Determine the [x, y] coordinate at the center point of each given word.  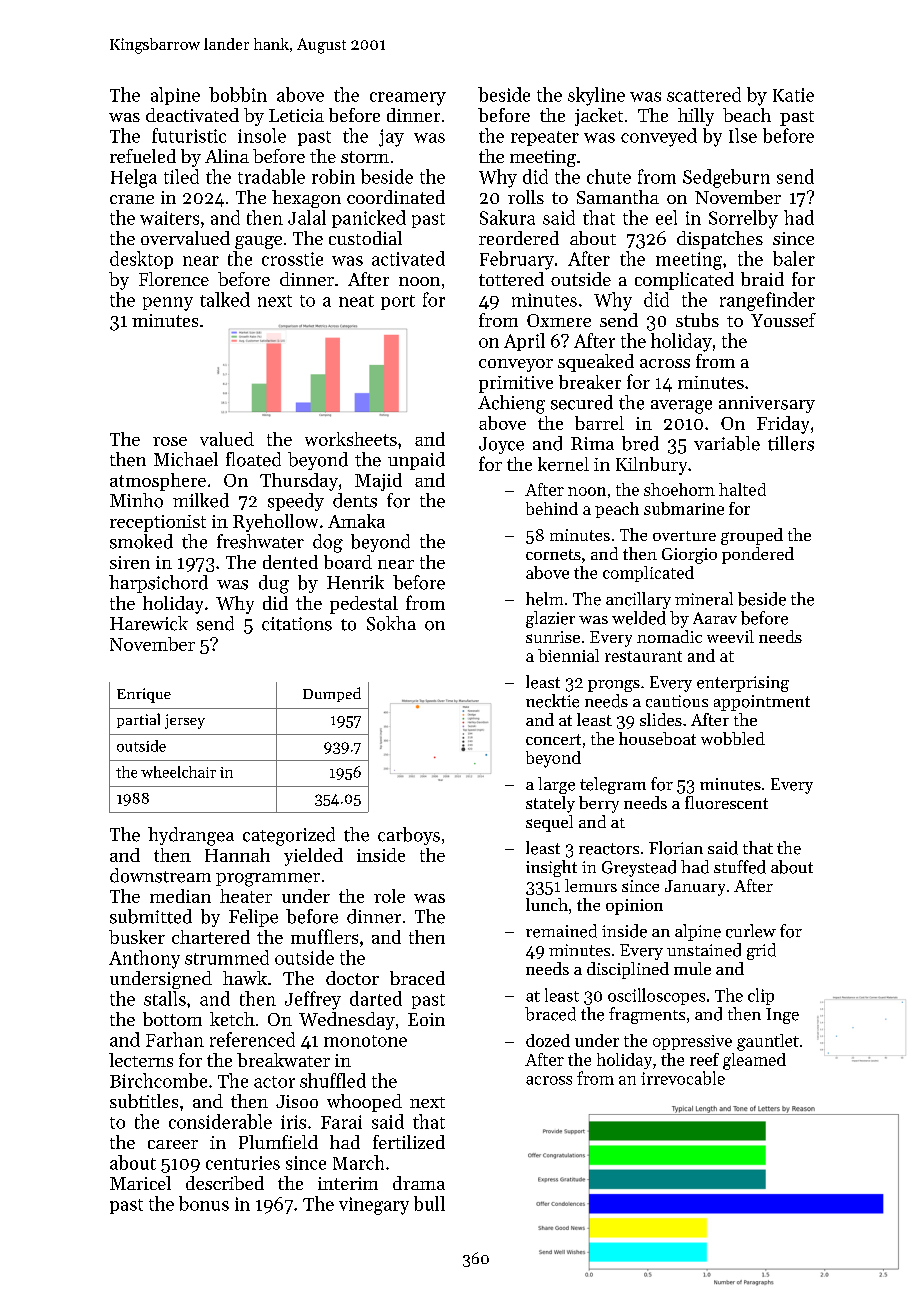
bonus [204, 1203]
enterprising [743, 684]
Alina [227, 156]
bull [429, 1203]
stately [550, 804]
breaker [590, 382]
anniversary [767, 404]
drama [419, 1183]
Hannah [237, 855]
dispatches [720, 240]
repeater [545, 138]
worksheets [351, 439]
